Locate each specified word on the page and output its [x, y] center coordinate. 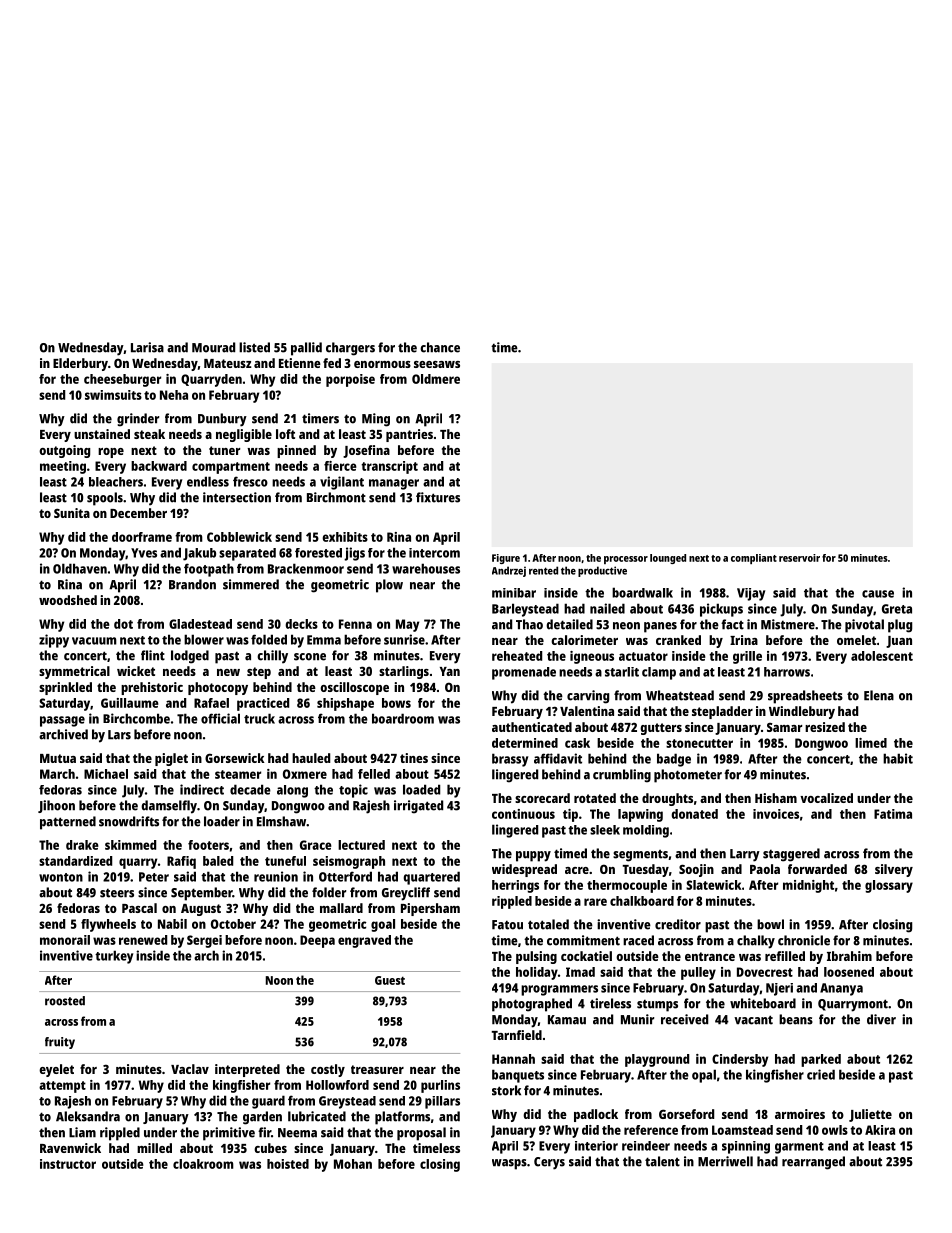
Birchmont [336, 497]
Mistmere [788, 624]
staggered [791, 855]
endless [208, 481]
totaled [548, 924]
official [220, 718]
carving [588, 697]
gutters [661, 729]
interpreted [247, 1070]
